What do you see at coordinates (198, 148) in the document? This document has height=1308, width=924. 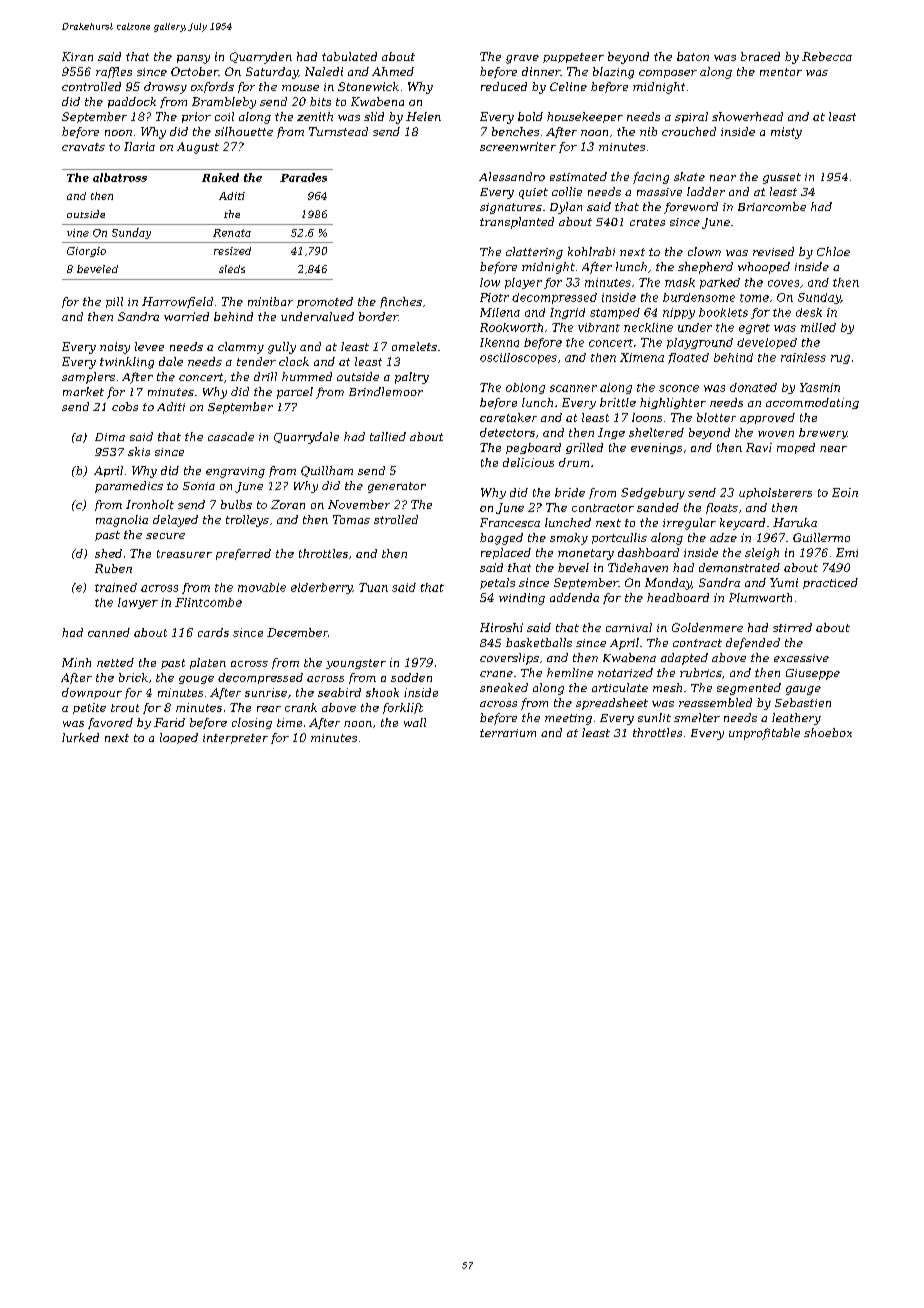 I see `August` at bounding box center [198, 148].
